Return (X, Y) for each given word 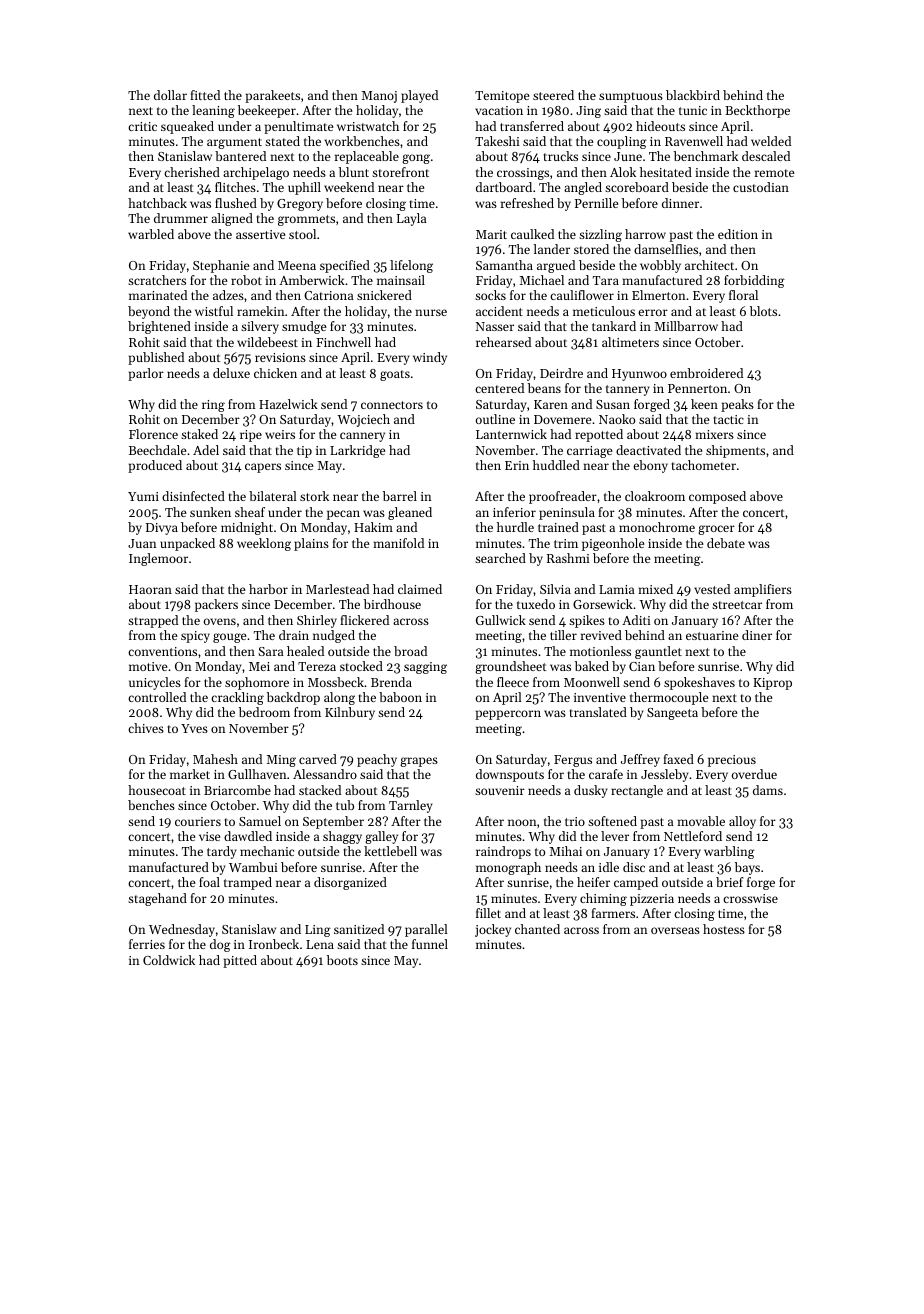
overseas (675, 930)
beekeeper (267, 111)
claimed (420, 589)
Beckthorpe (757, 111)
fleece (513, 682)
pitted (240, 961)
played (419, 96)
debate (726, 543)
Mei (259, 666)
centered (499, 388)
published (156, 358)
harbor (268, 589)
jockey (493, 930)
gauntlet (658, 652)
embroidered (706, 373)
